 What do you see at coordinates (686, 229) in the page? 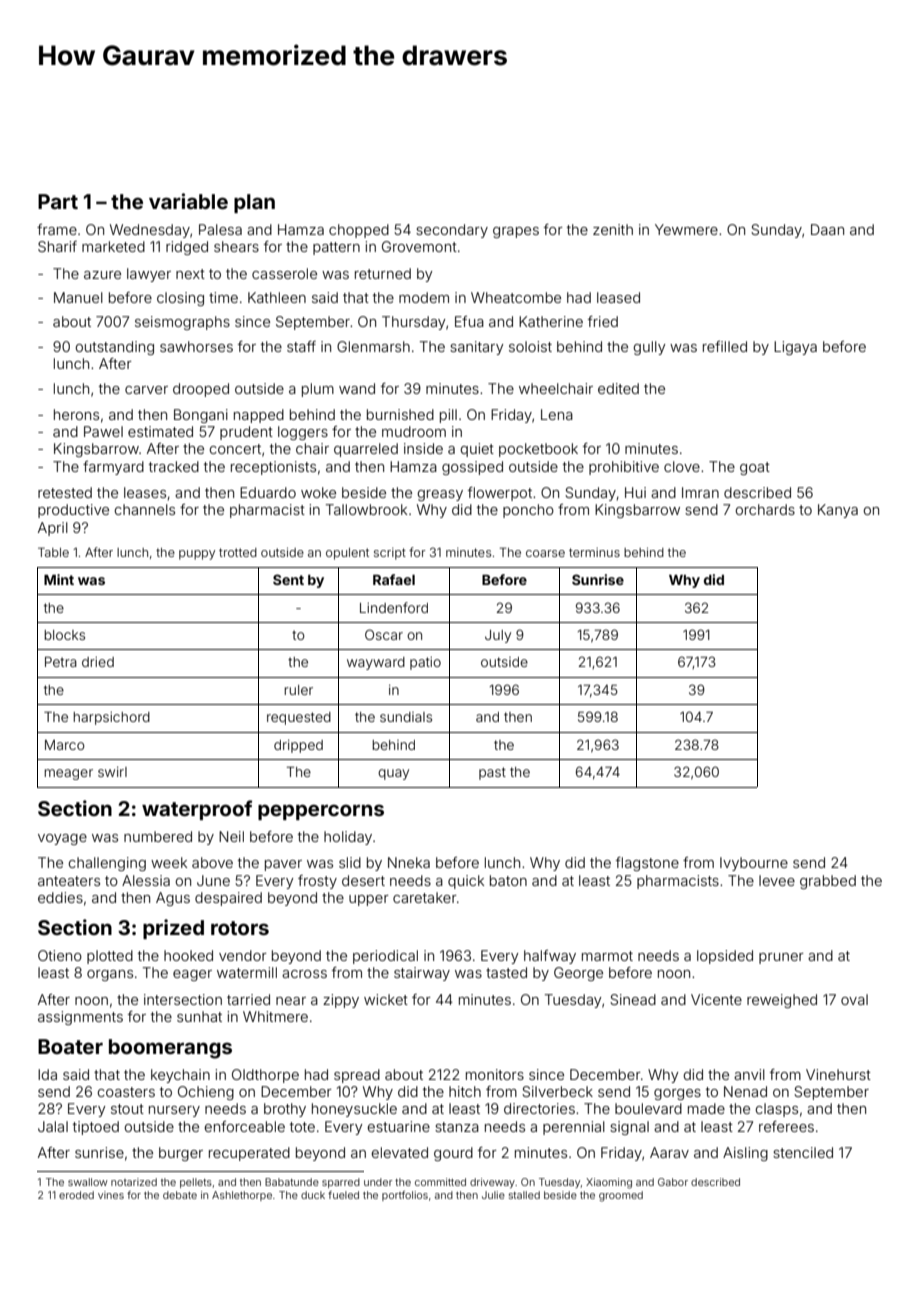
I see `Yewmere` at bounding box center [686, 229].
